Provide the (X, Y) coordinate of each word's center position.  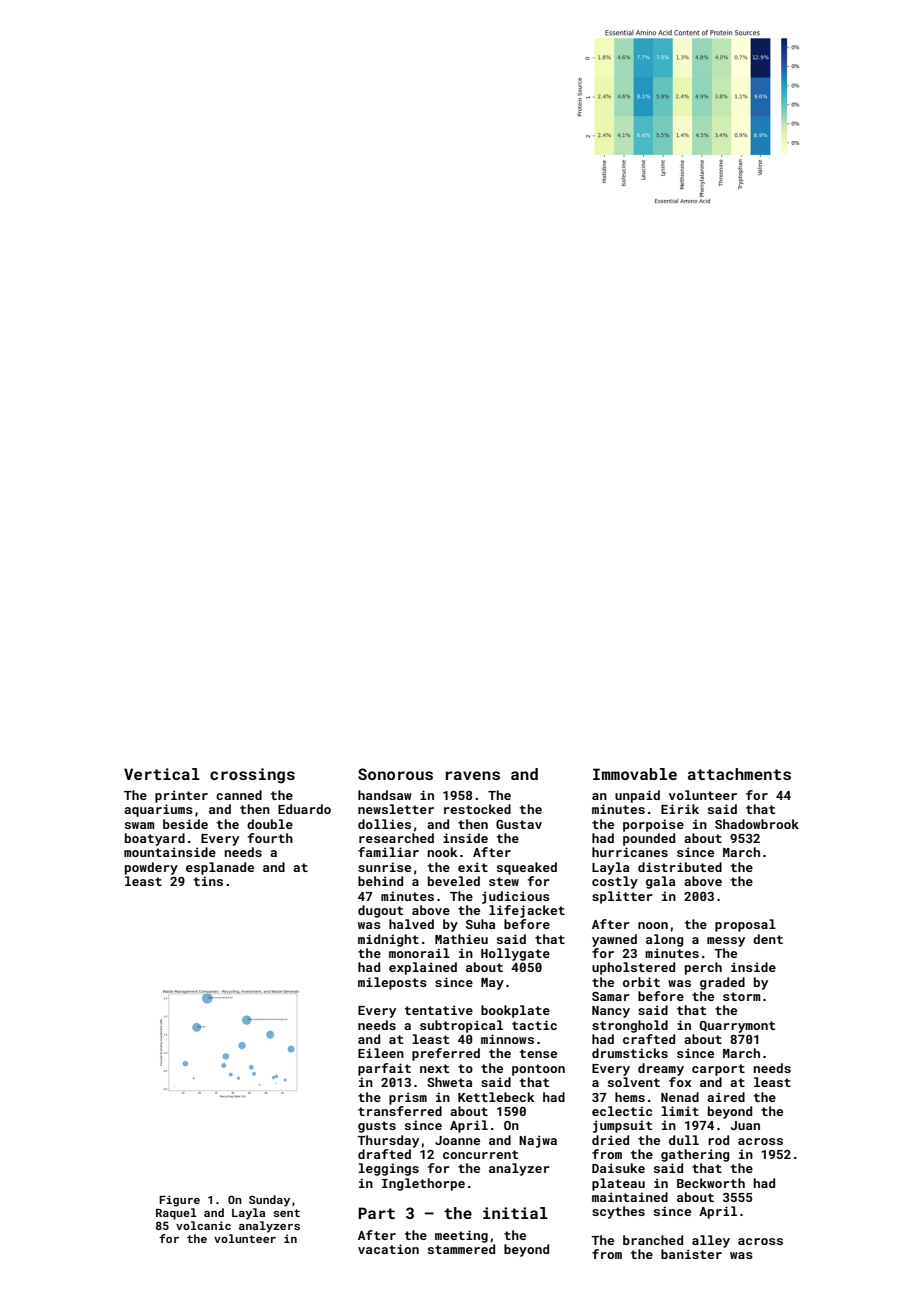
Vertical (162, 774)
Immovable (635, 774)
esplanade (220, 868)
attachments (739, 774)
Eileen (381, 1053)
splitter (622, 897)
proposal (745, 925)
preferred (446, 1054)
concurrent (480, 1154)
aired (726, 1097)
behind (380, 881)
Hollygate (515, 954)
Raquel (176, 1214)
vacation (388, 1249)
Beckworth (711, 1183)
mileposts (392, 983)
